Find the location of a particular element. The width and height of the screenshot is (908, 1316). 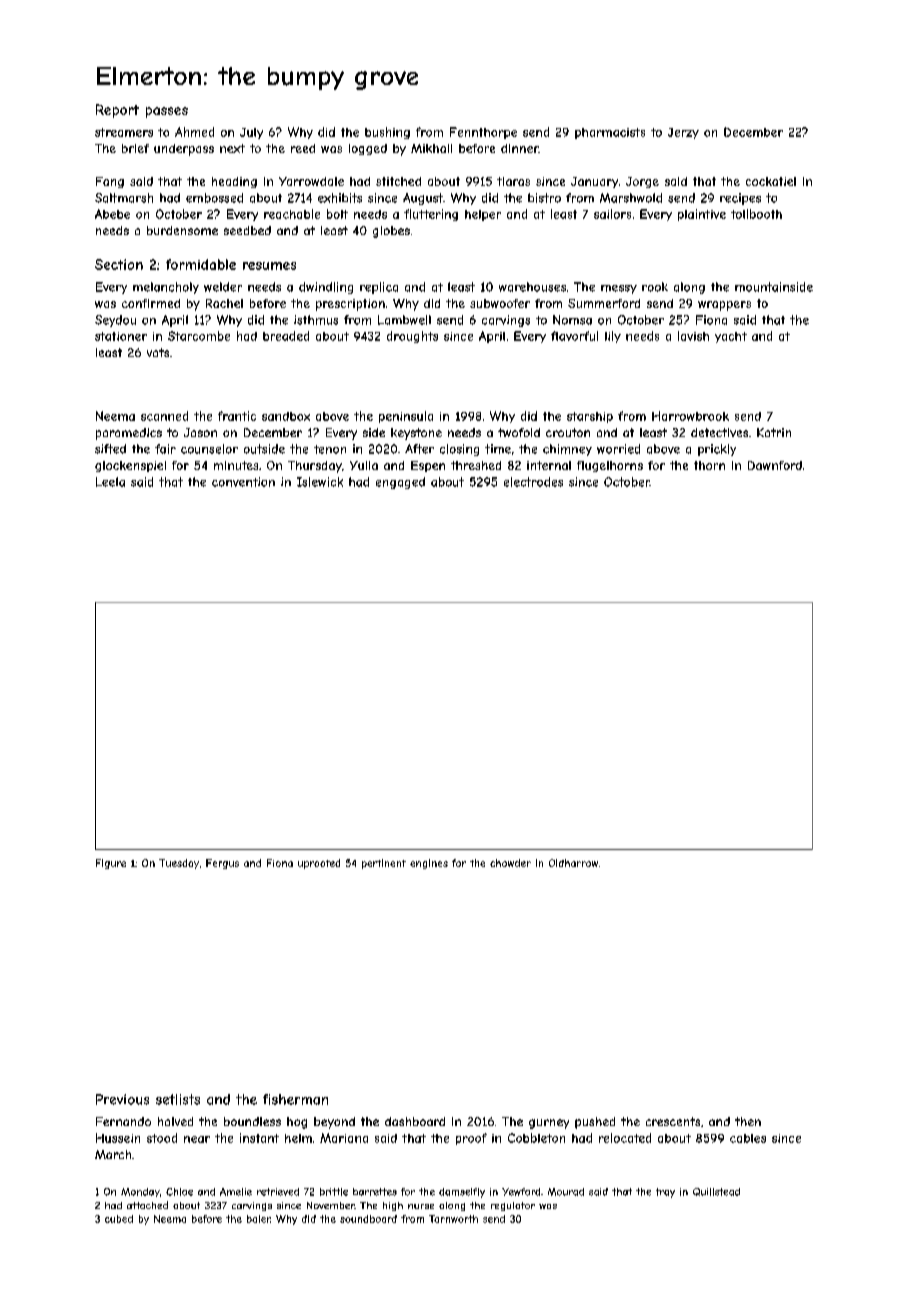

warehouses is located at coordinates (532, 287).
